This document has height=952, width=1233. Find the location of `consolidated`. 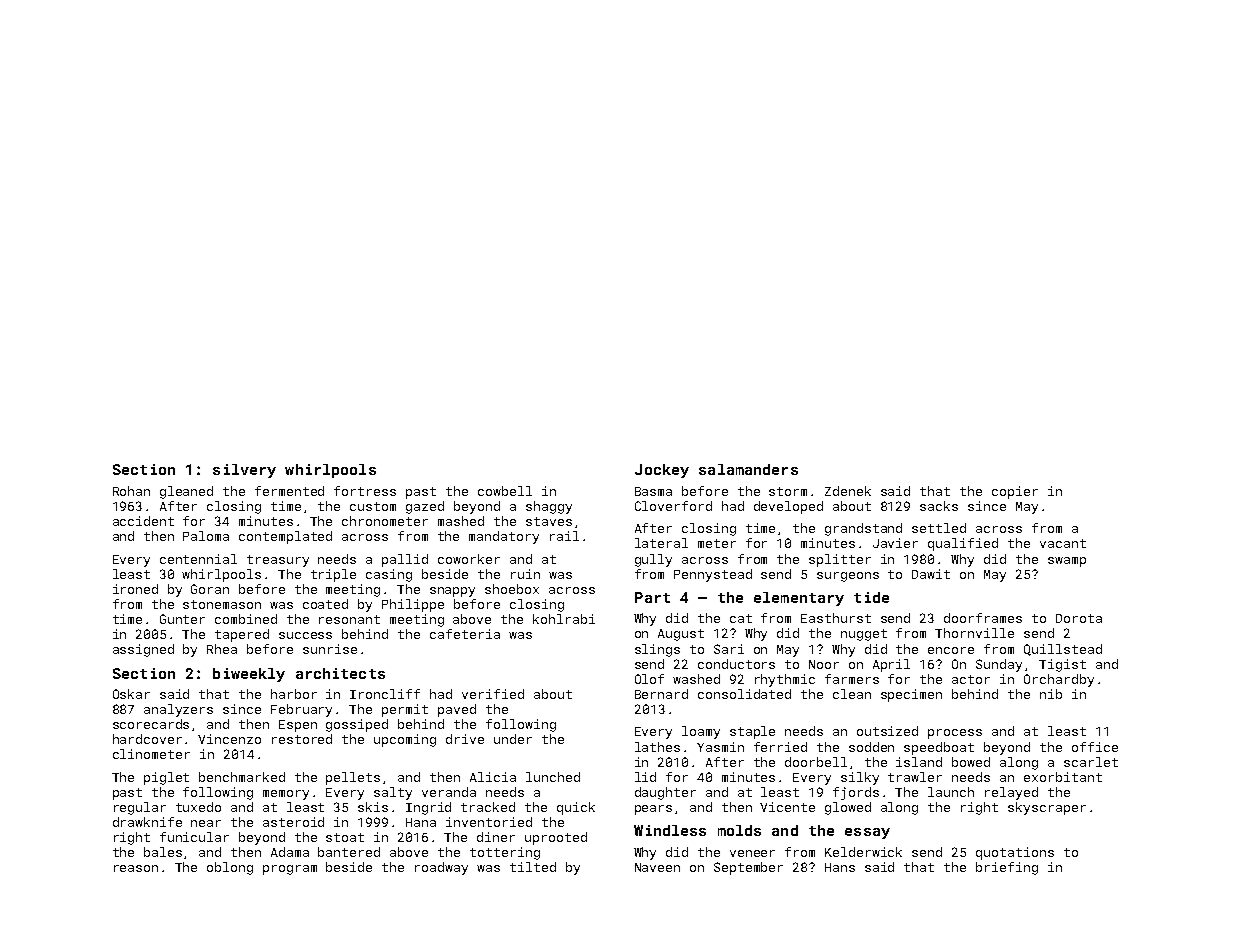

consolidated is located at coordinates (744, 694).
